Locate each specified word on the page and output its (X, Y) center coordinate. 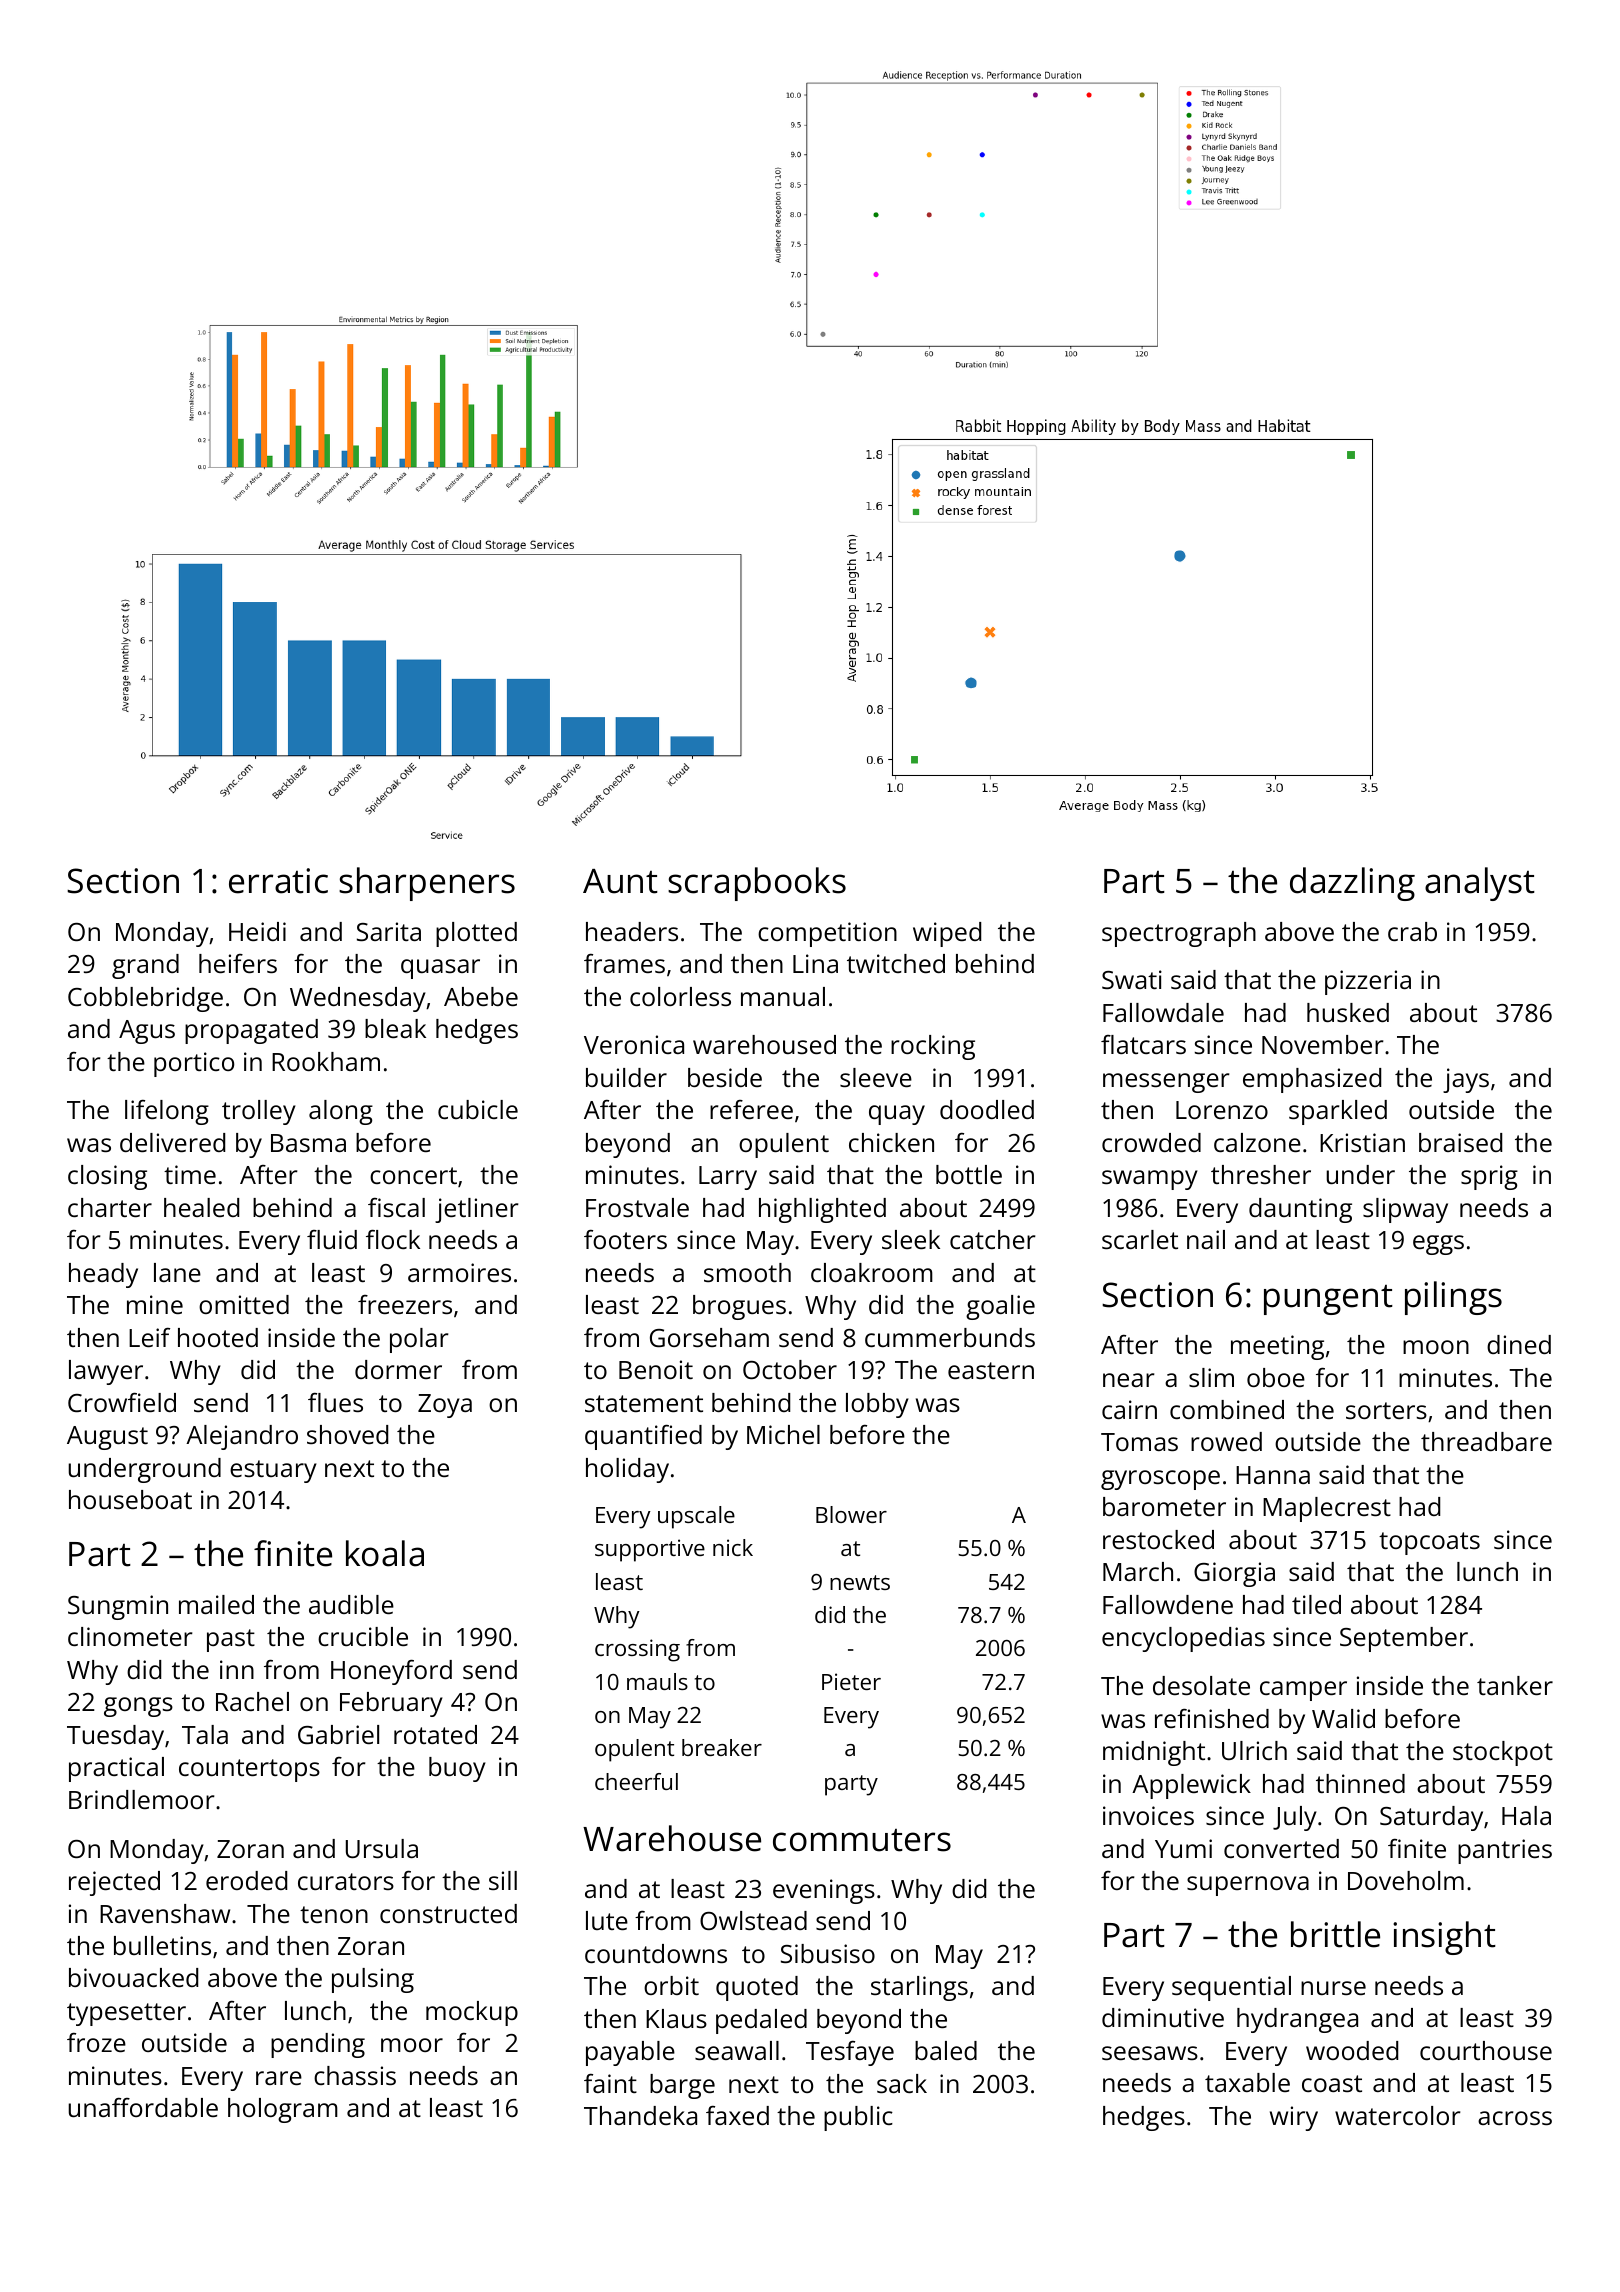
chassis (355, 2075)
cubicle (478, 1109)
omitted (244, 1304)
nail (1206, 1239)
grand (145, 966)
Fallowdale (1163, 1012)
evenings (824, 1891)
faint (610, 2083)
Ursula (382, 1848)
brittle (1335, 1934)
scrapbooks (757, 884)
